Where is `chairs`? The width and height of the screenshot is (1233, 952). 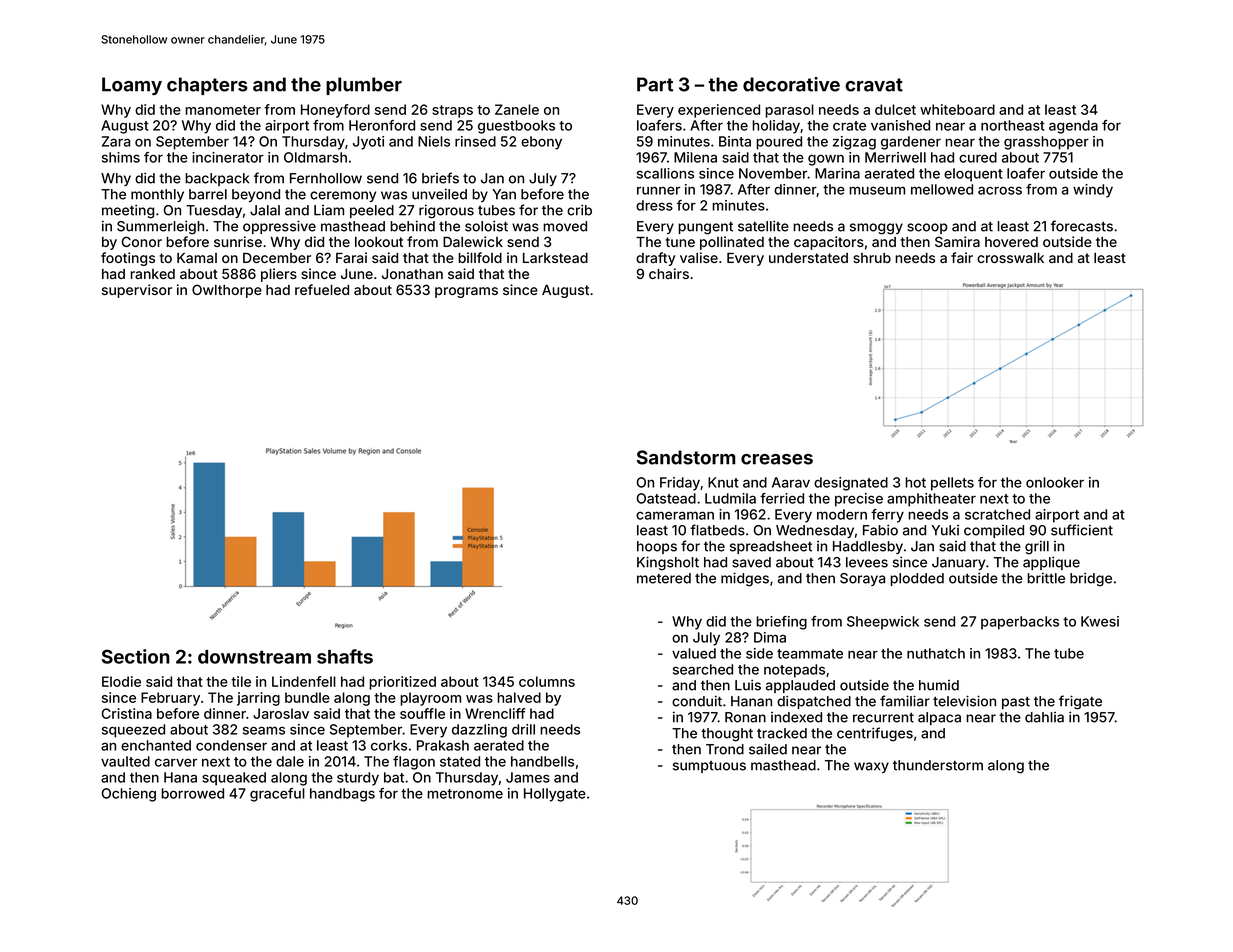 chairs is located at coordinates (669, 273).
